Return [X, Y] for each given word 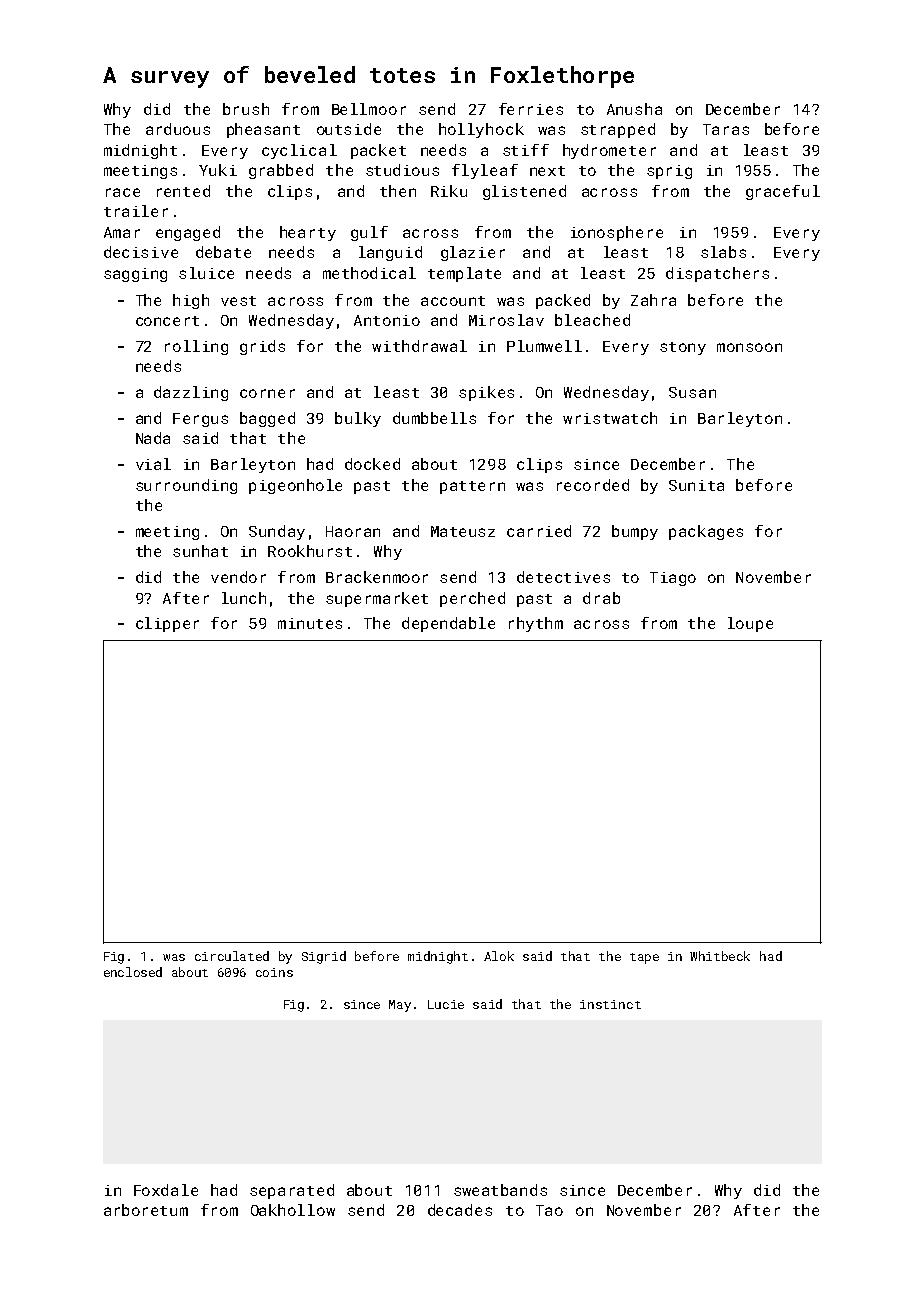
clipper [167, 624]
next [547, 171]
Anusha [634, 109]
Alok [499, 956]
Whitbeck [720, 956]
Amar [122, 232]
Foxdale [166, 1190]
